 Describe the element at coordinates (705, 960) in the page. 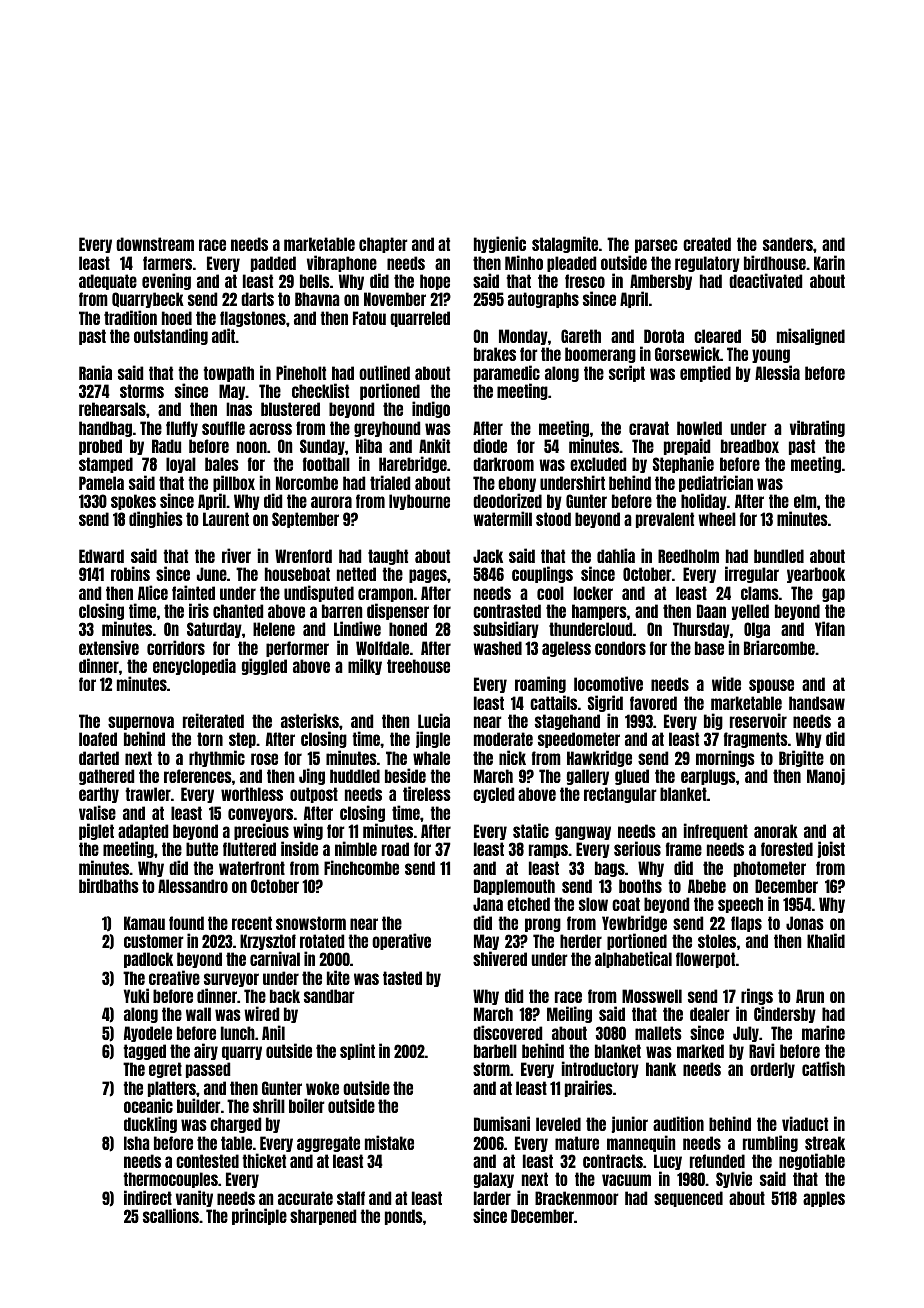

I see `flowerpot` at that location.
